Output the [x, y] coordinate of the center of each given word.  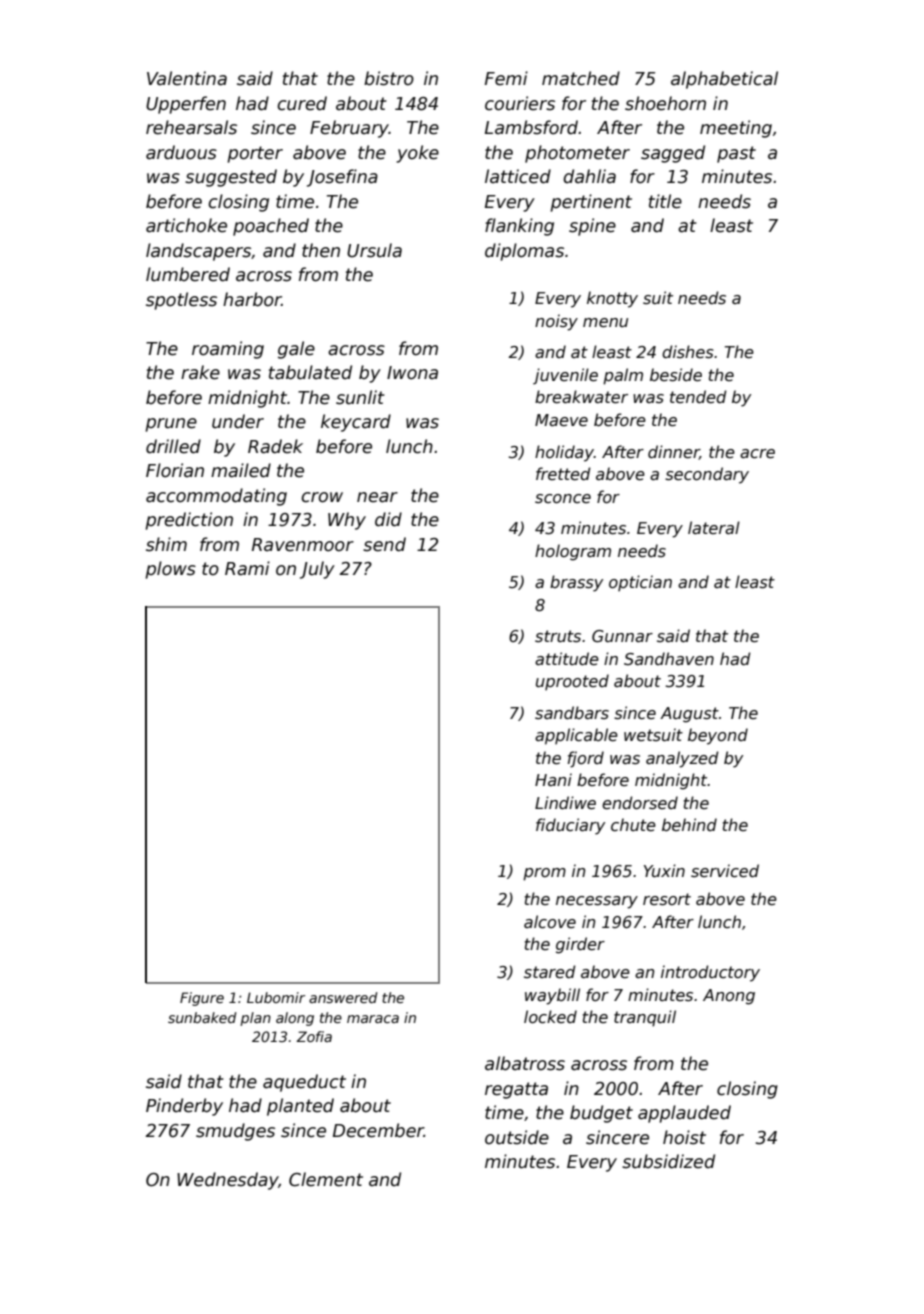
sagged [673, 154]
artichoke [186, 225]
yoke [417, 154]
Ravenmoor [303, 545]
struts [558, 636]
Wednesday [227, 1181]
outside [517, 1137]
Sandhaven [669, 658]
